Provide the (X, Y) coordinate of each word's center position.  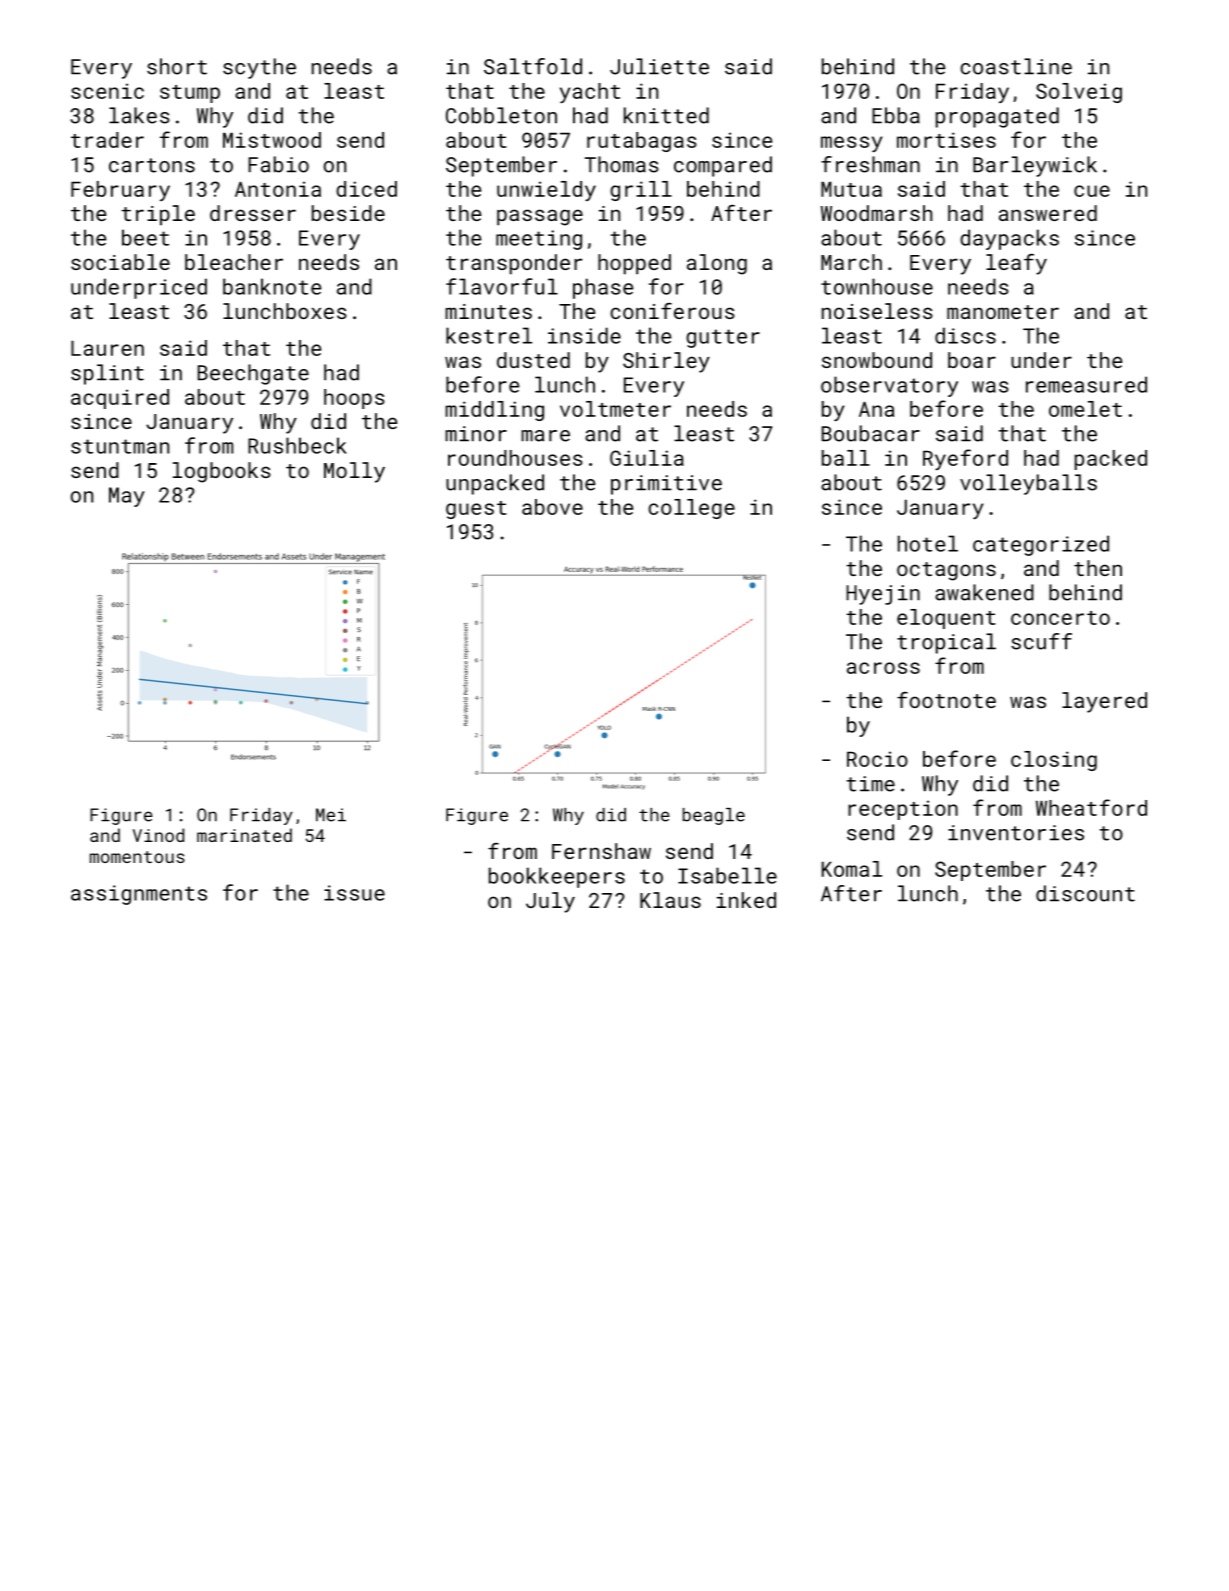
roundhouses (515, 458)
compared (723, 166)
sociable (120, 262)
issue (354, 893)
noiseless (877, 311)
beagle (714, 816)
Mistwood (272, 140)
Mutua (851, 189)
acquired (120, 399)
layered (1104, 702)
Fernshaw (601, 851)
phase (603, 288)
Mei (331, 815)
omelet (1085, 409)
